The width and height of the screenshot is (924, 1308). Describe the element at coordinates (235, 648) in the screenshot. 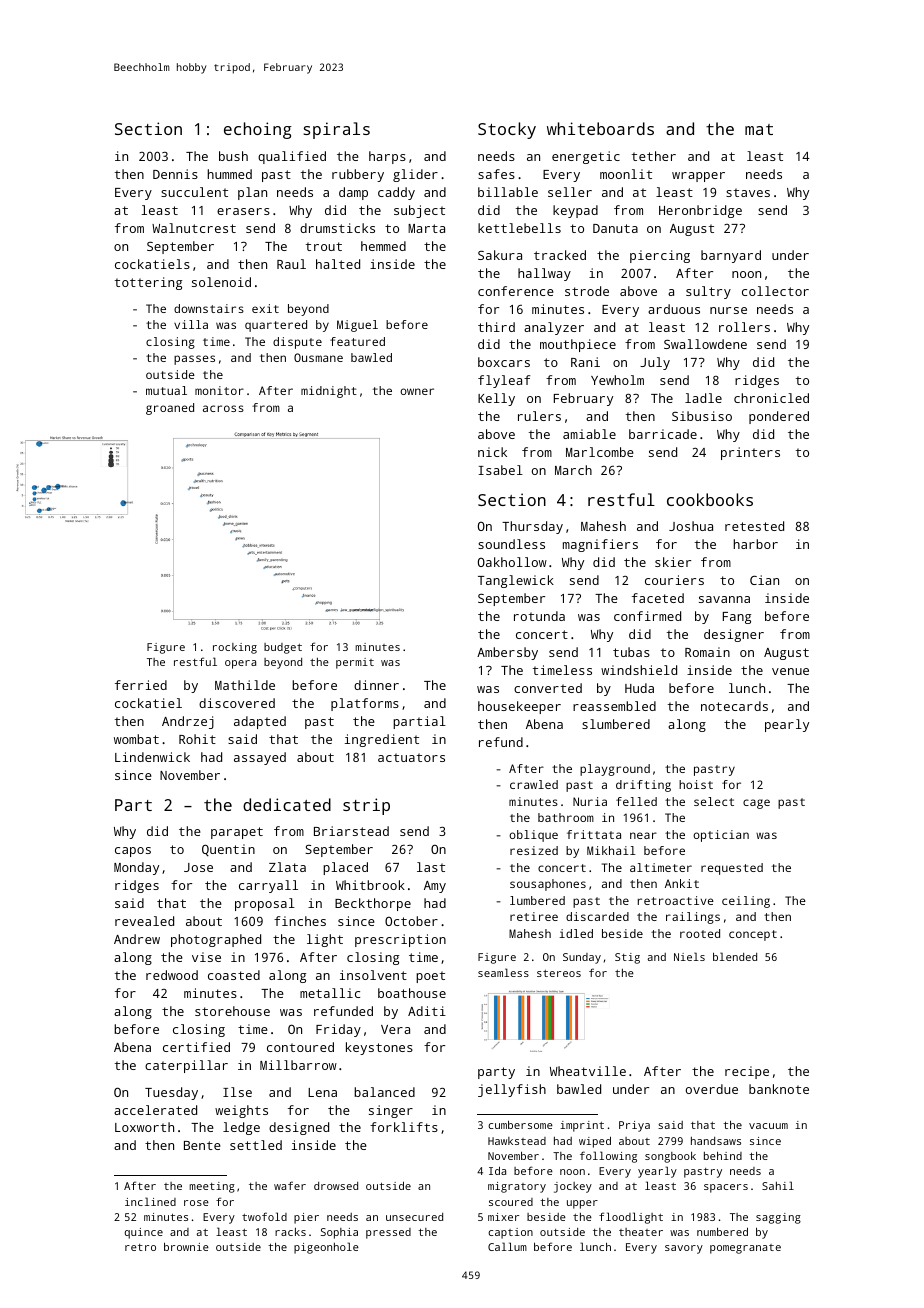

I see `rocking` at that location.
